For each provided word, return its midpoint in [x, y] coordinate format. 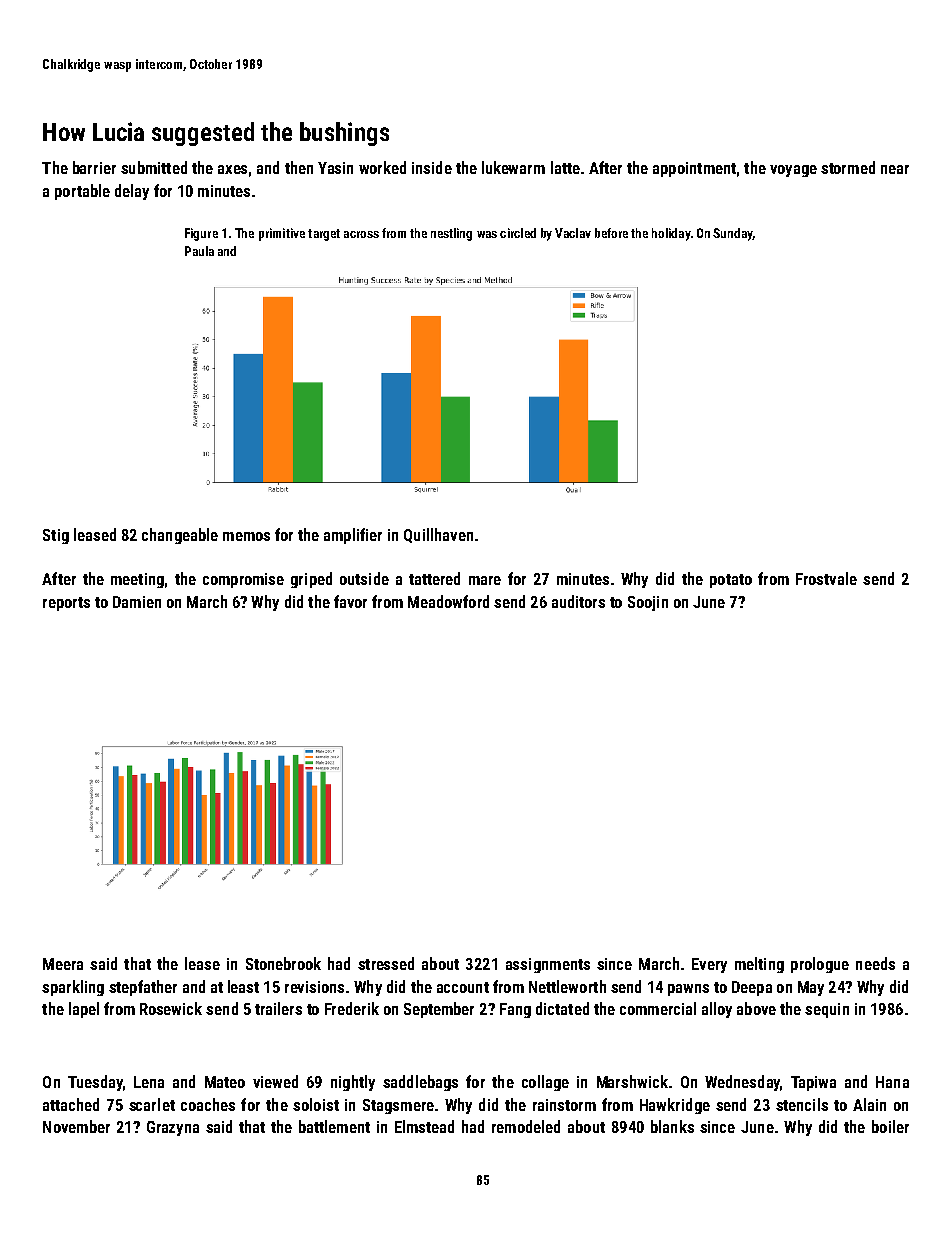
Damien [137, 602]
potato [731, 581]
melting [759, 965]
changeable [180, 536]
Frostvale [826, 578]
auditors [578, 601]
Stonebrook [283, 963]
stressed [386, 963]
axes [232, 169]
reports [66, 604]
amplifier [353, 536]
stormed [848, 167]
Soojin [648, 603]
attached [71, 1104]
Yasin [335, 168]
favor [350, 601]
